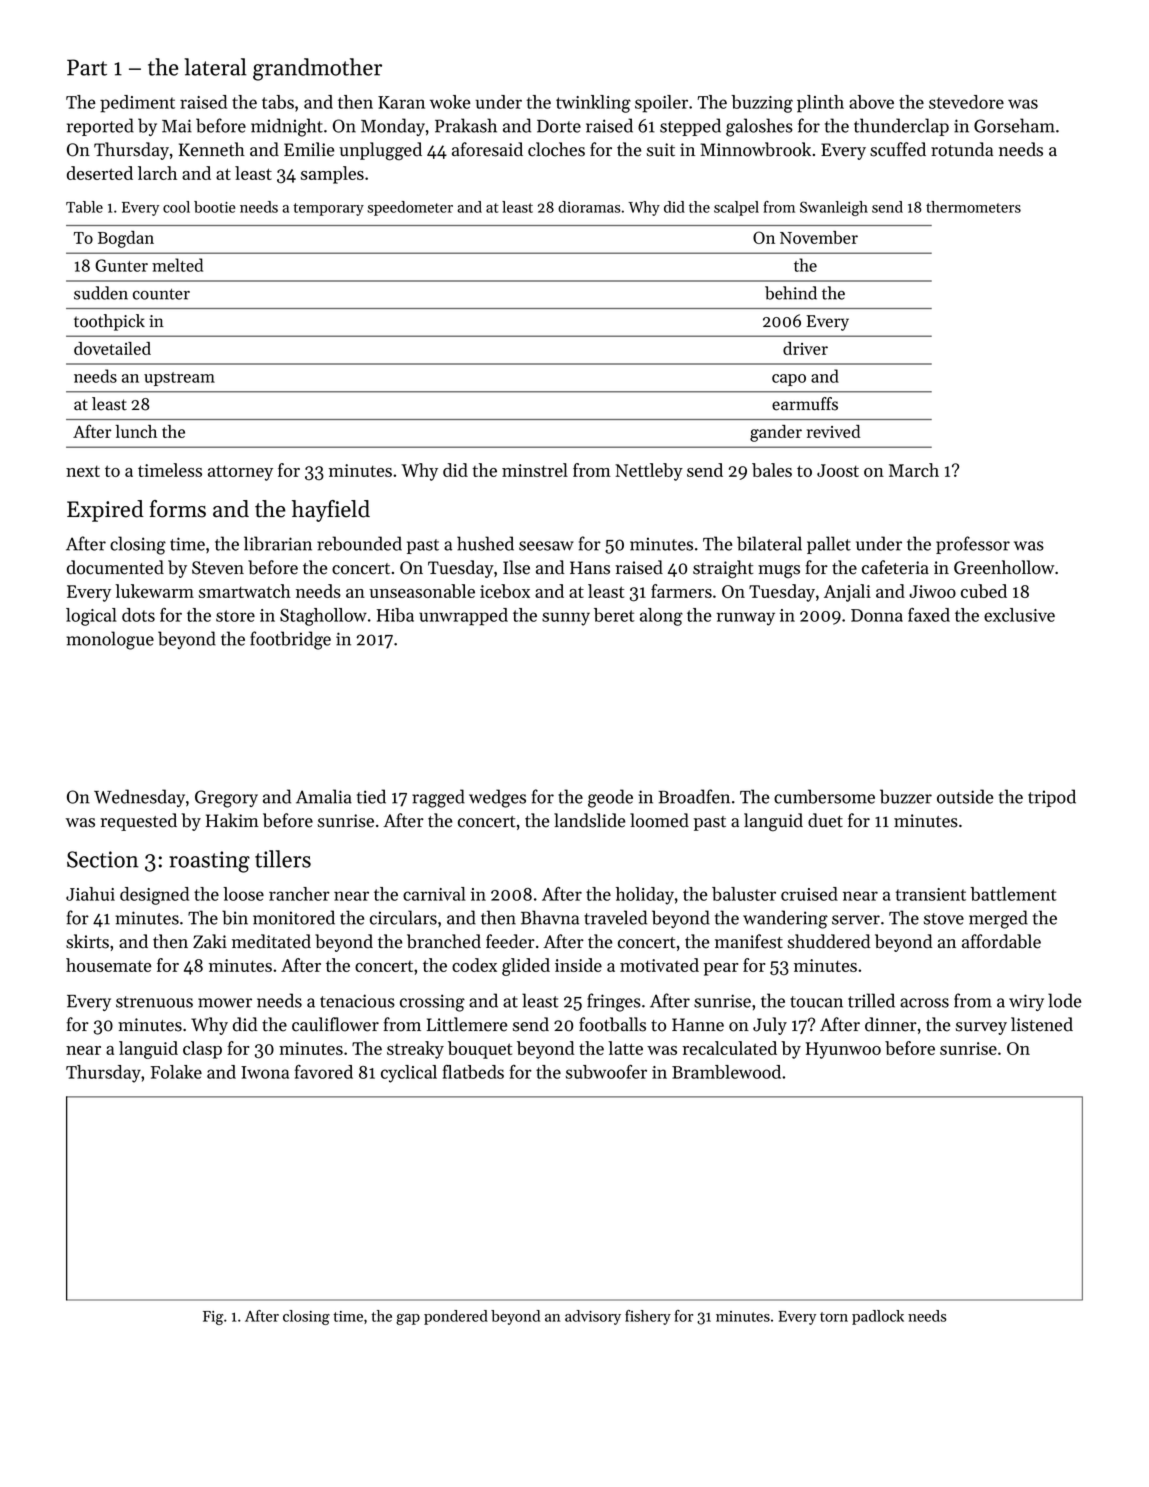 The width and height of the document is (1149, 1487). I want to click on Staghollow, so click(323, 617).
